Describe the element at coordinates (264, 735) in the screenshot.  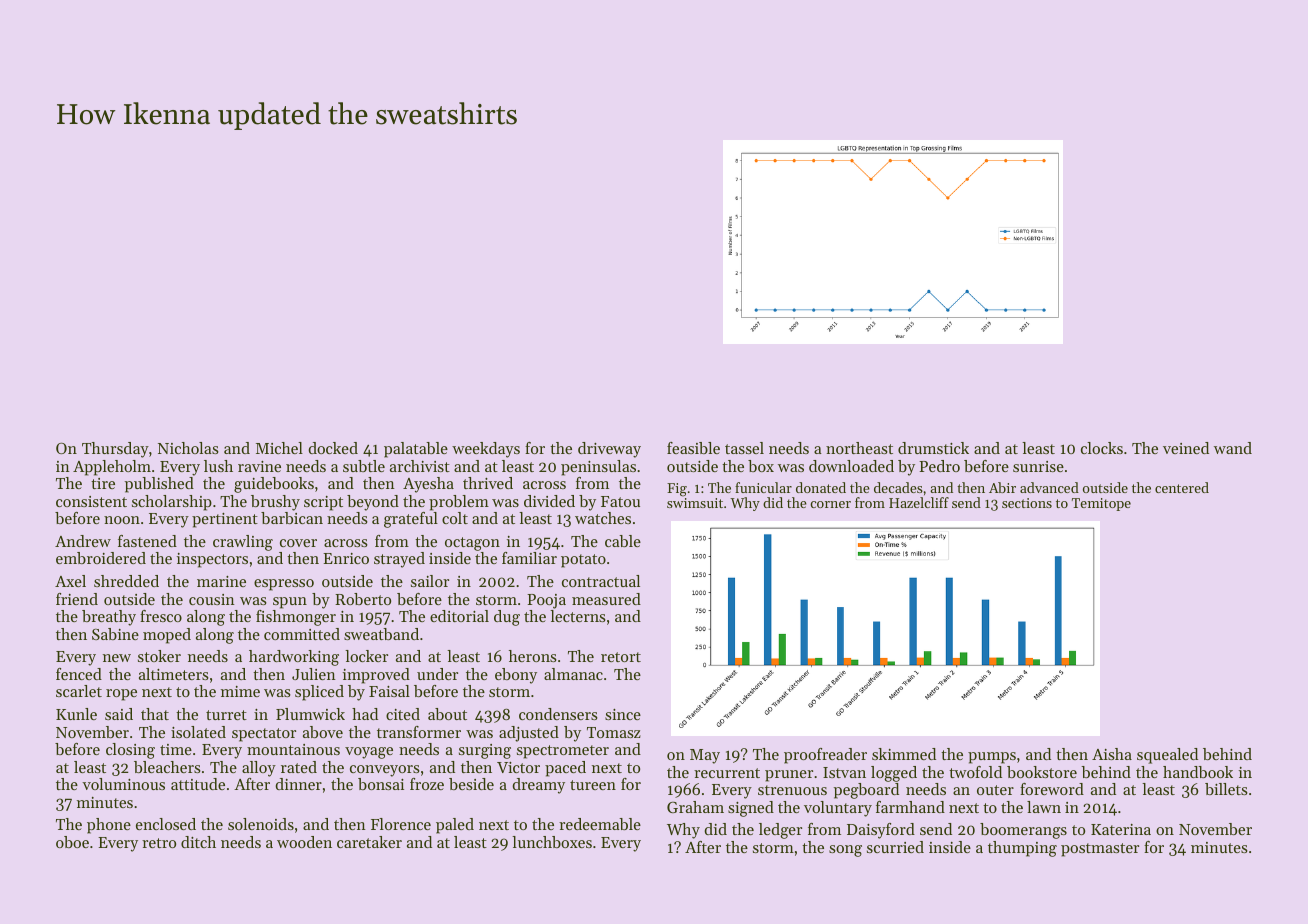
I see `spectator` at that location.
